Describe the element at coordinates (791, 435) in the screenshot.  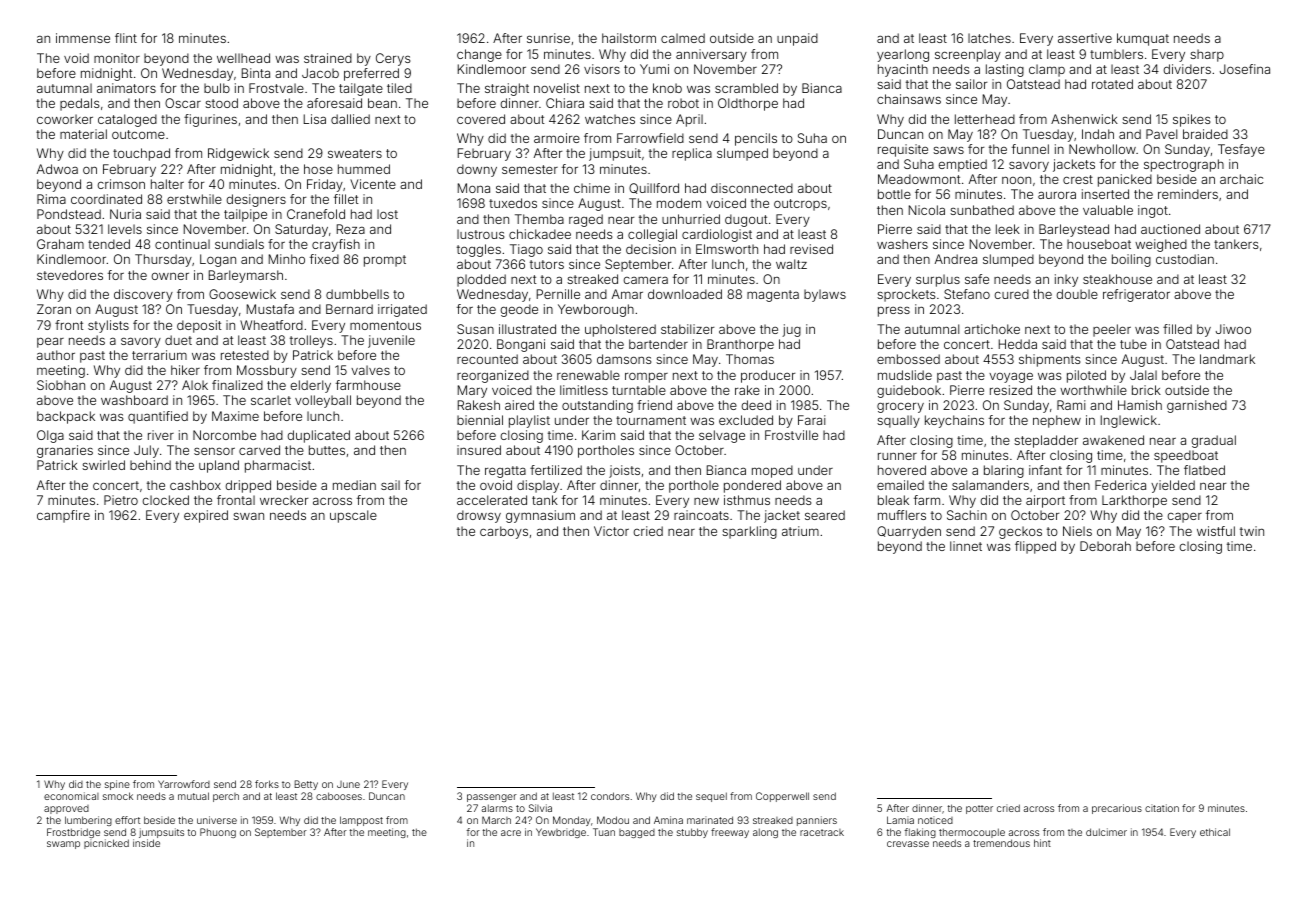
I see `Frostville` at that location.
